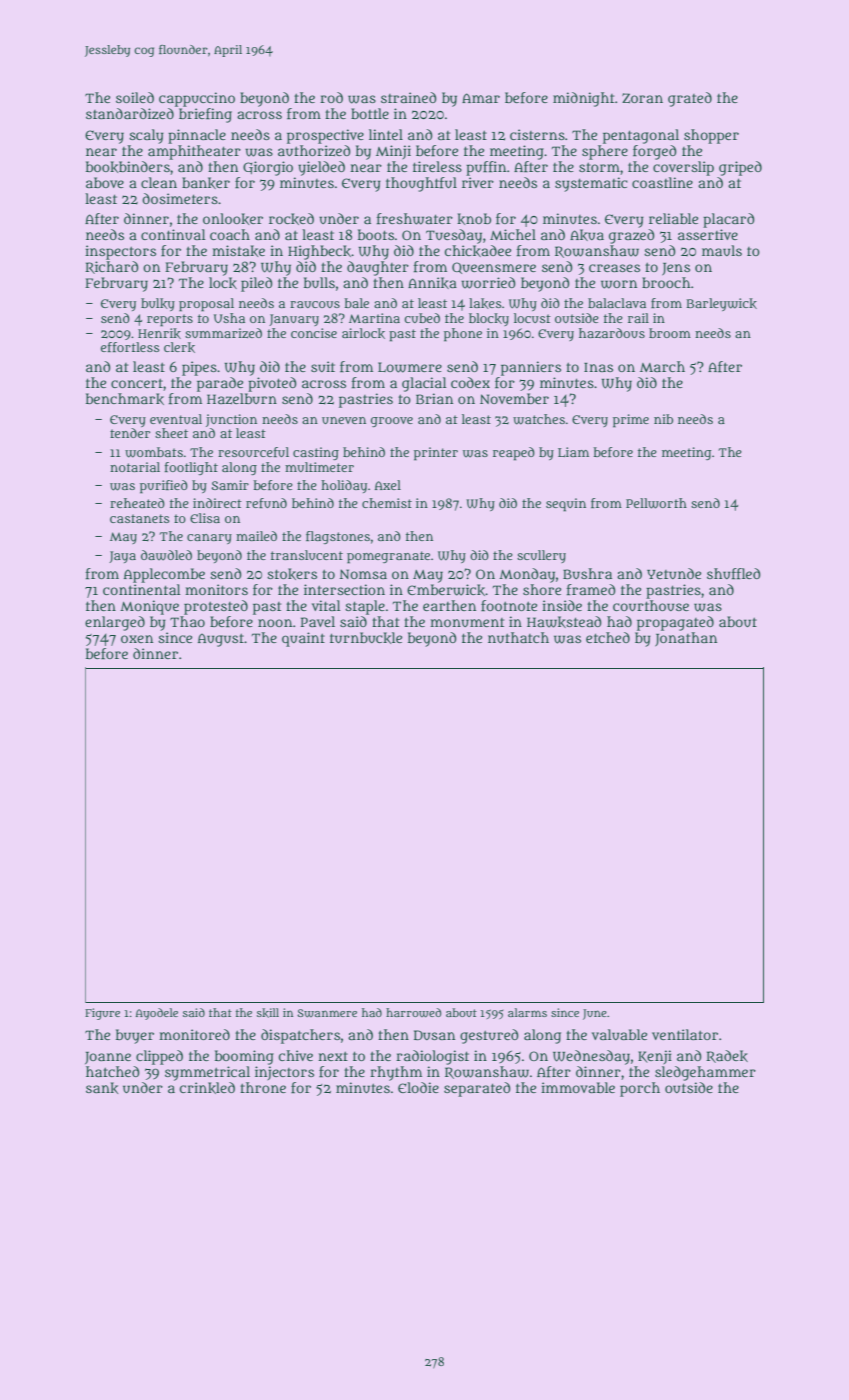 Image resolution: width=849 pixels, height=1400 pixels. What do you see at coordinates (727, 1056) in the page?
I see `Radek` at bounding box center [727, 1056].
